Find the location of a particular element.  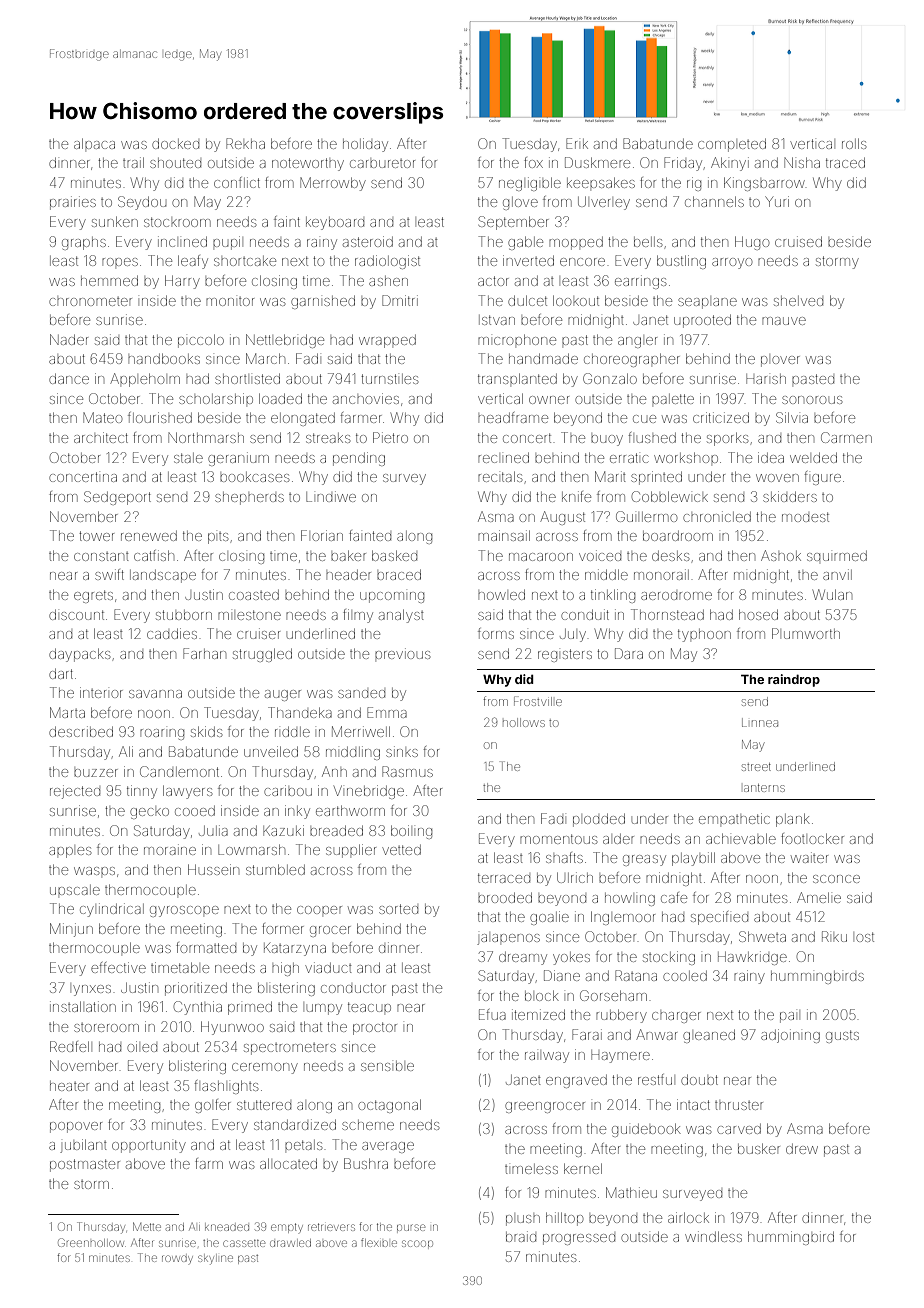

geranium is located at coordinates (238, 459).
